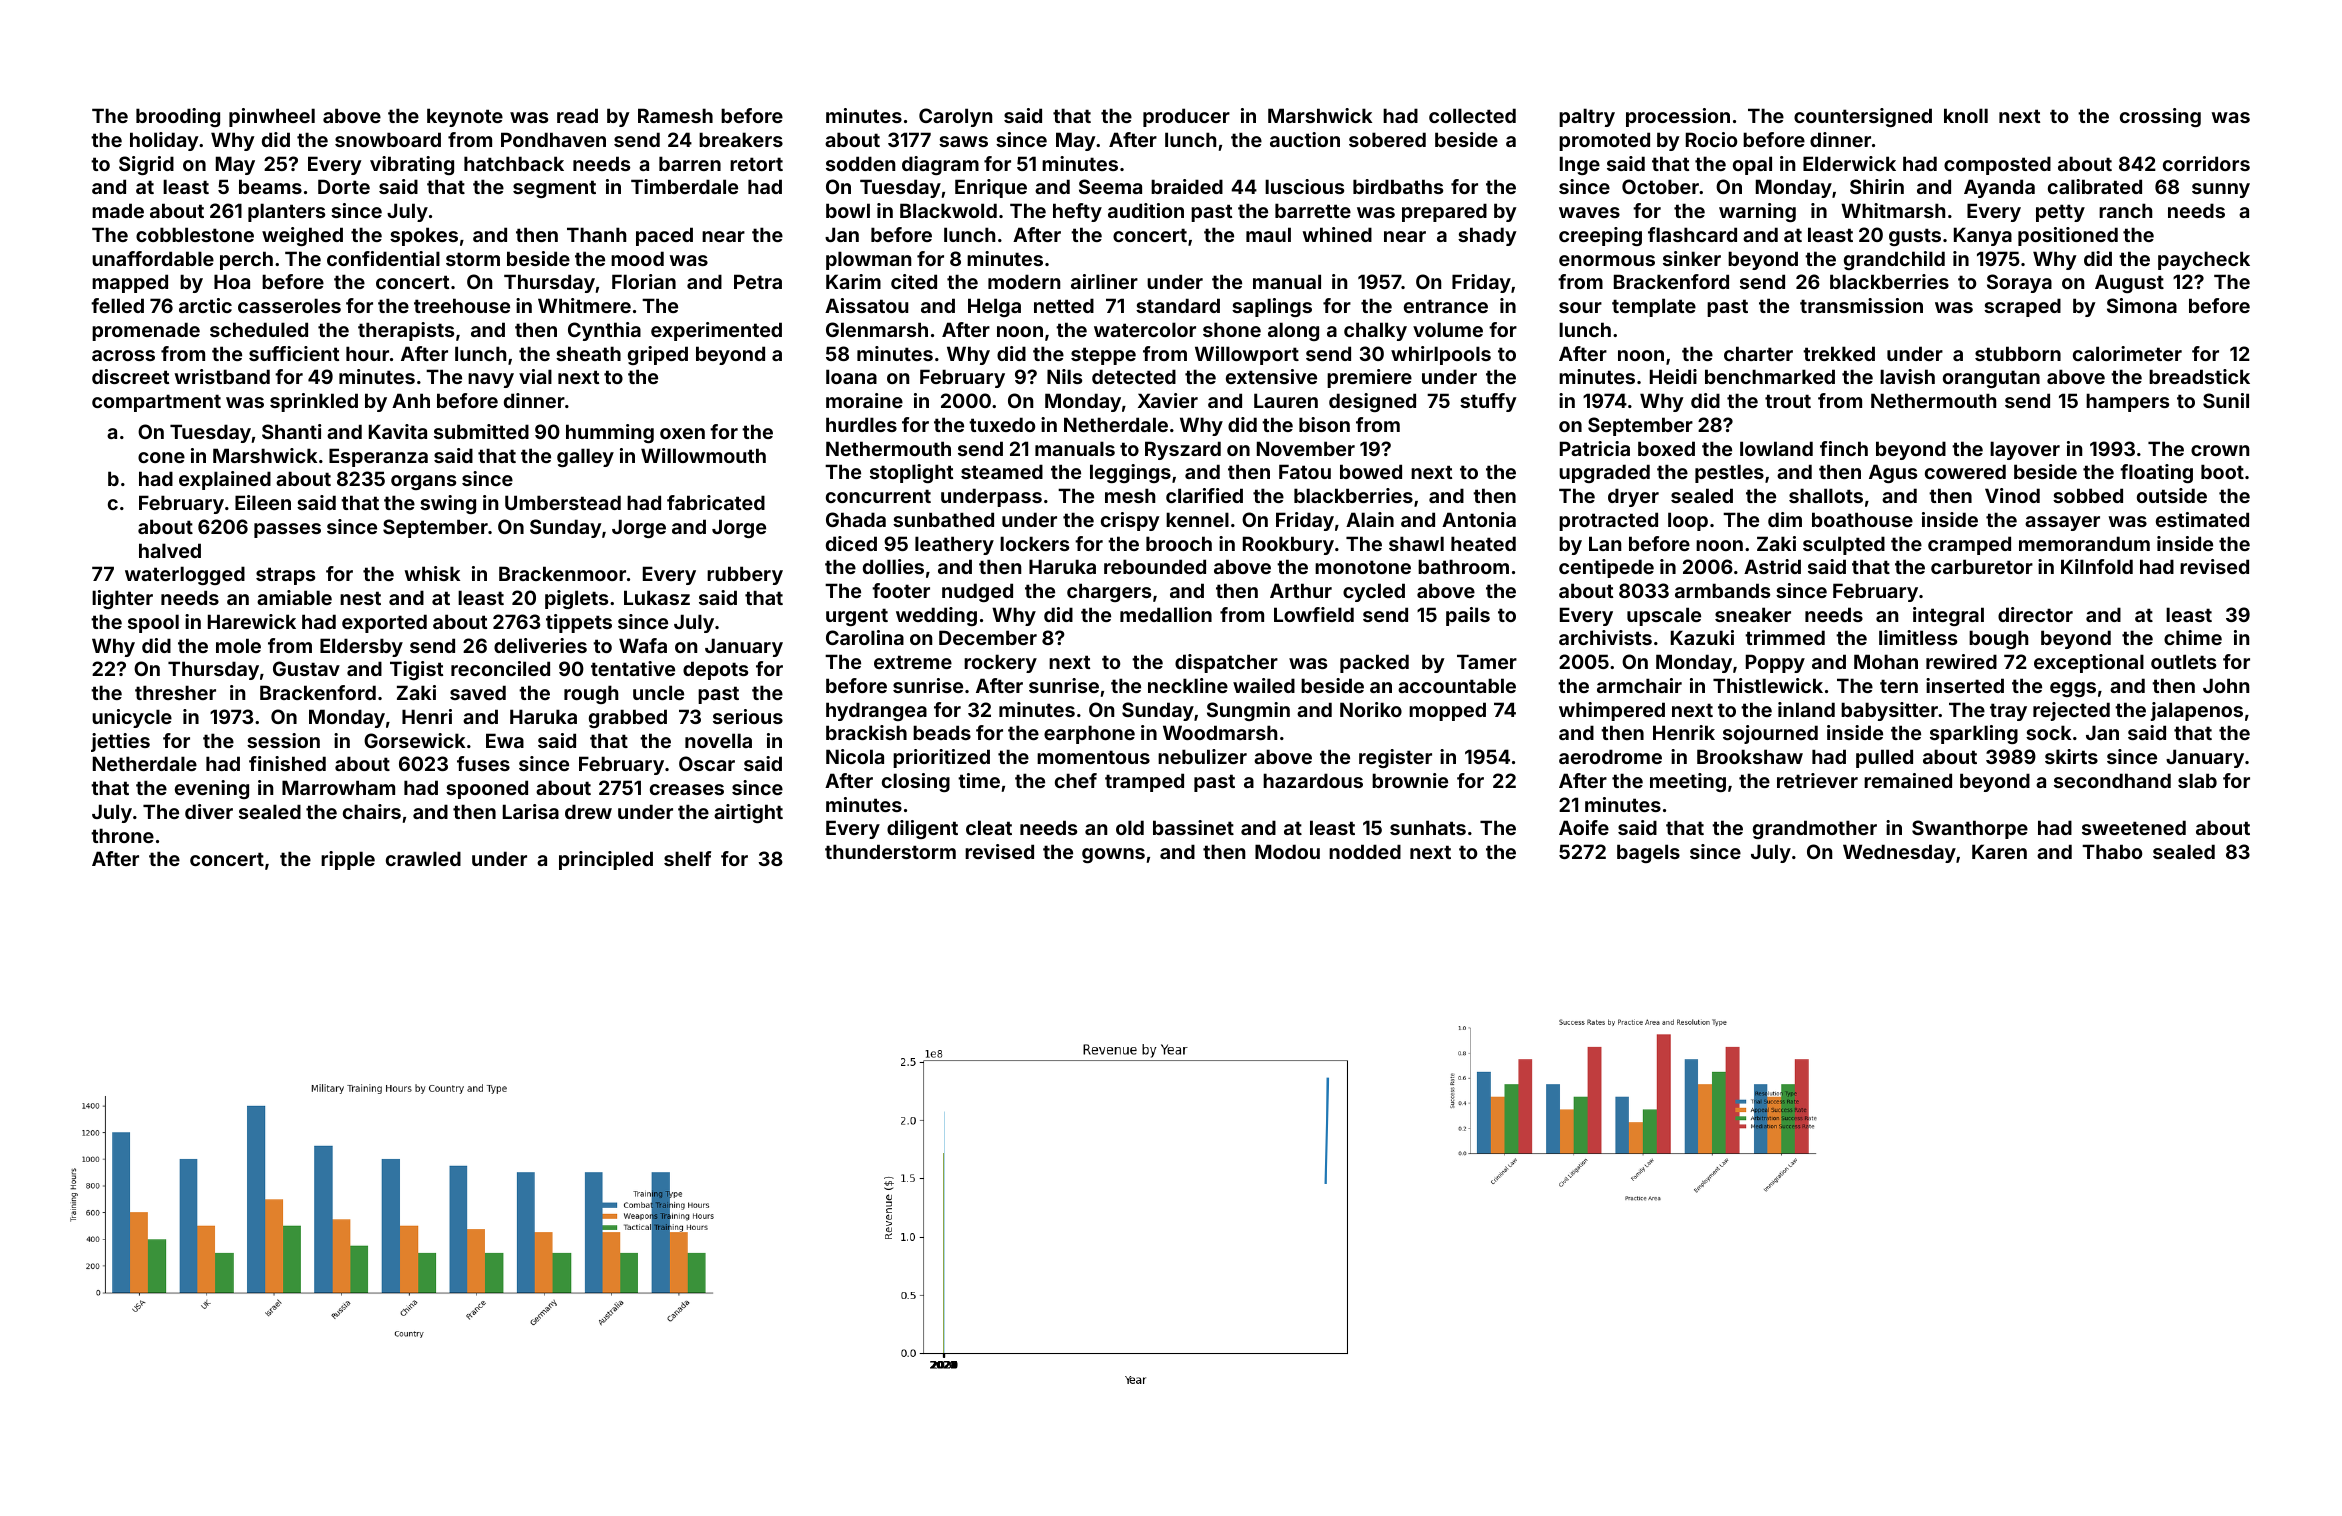 This image has height=1516, width=2342. What do you see at coordinates (175, 692) in the image?
I see `thresher` at bounding box center [175, 692].
